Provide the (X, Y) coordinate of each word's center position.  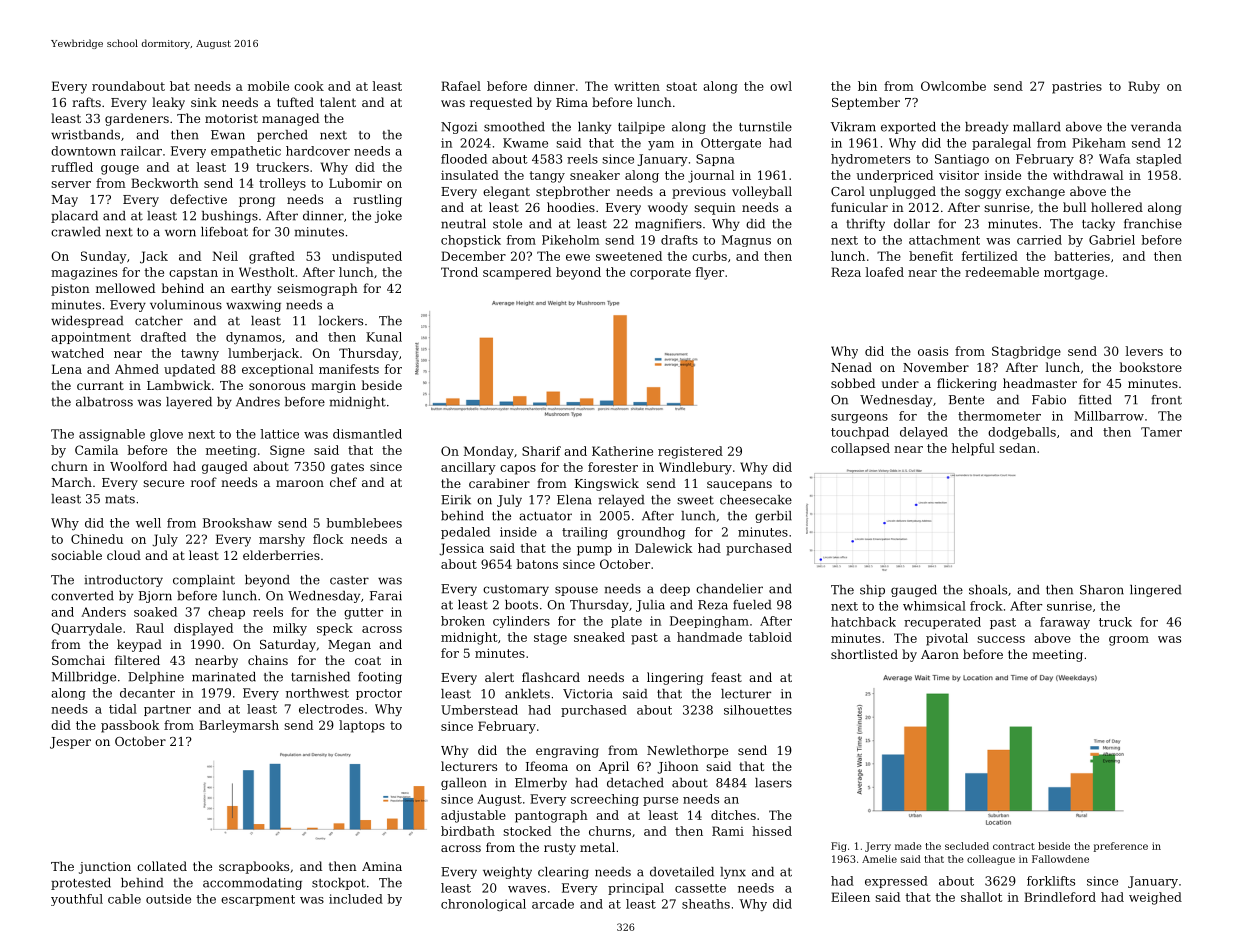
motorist (231, 118)
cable (124, 899)
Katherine (622, 451)
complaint (204, 581)
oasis (933, 351)
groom (1129, 641)
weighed (1155, 898)
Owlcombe (953, 86)
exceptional (277, 370)
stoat (681, 86)
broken (463, 621)
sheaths (706, 904)
